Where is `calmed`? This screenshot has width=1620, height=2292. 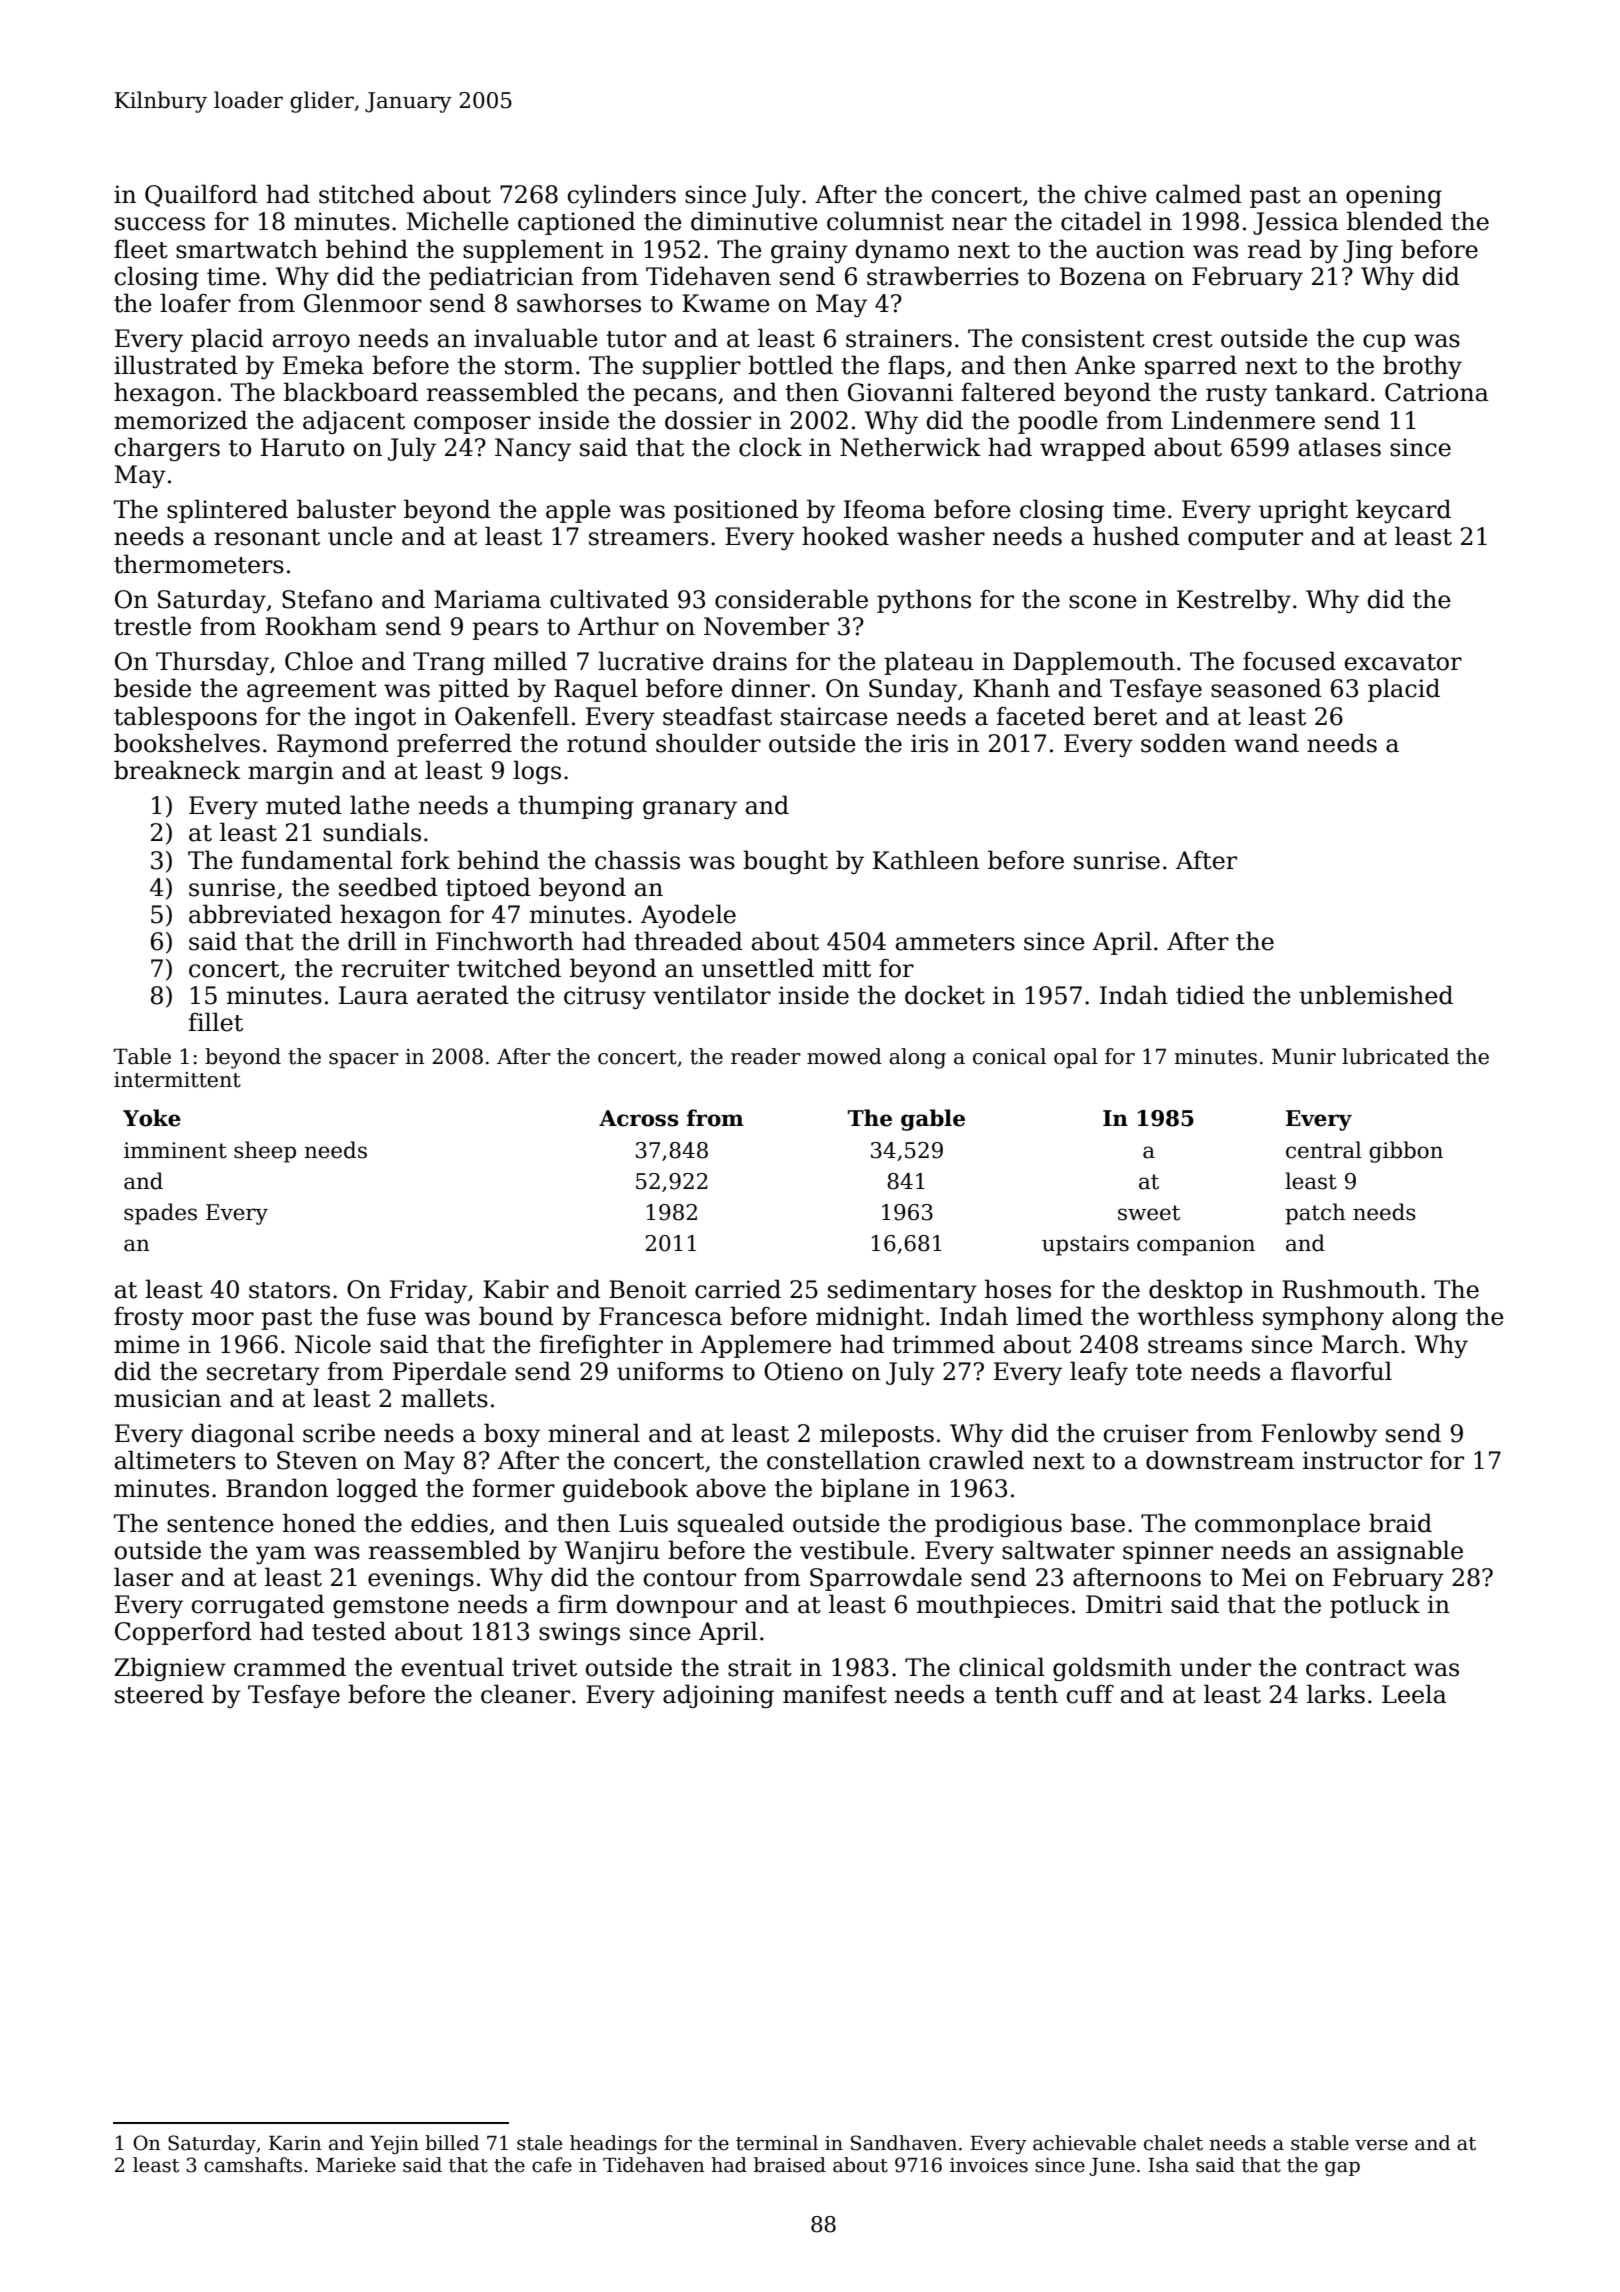 calmed is located at coordinates (1199, 194).
